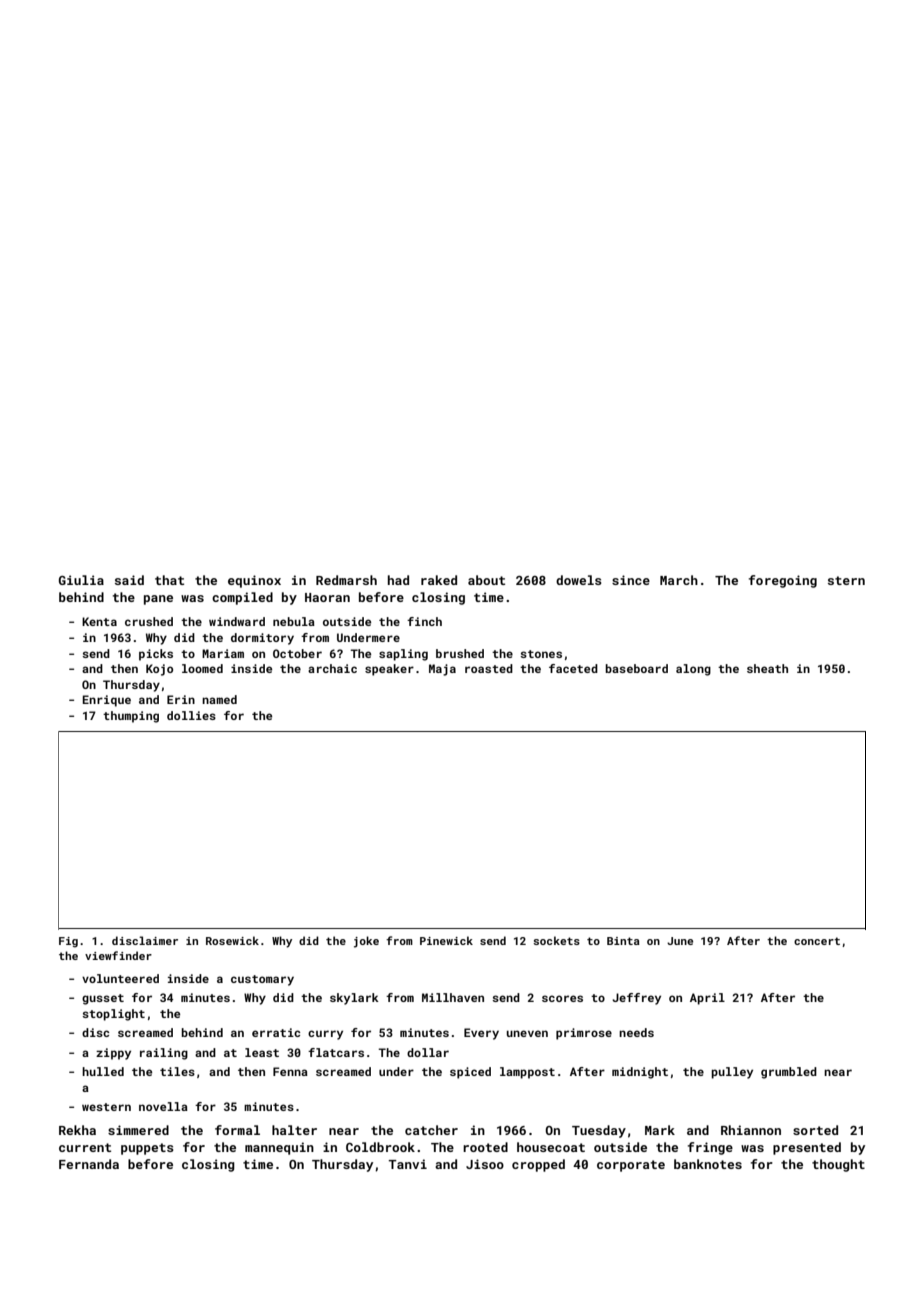  What do you see at coordinates (89, 1164) in the page?
I see `Fernanda` at bounding box center [89, 1164].
